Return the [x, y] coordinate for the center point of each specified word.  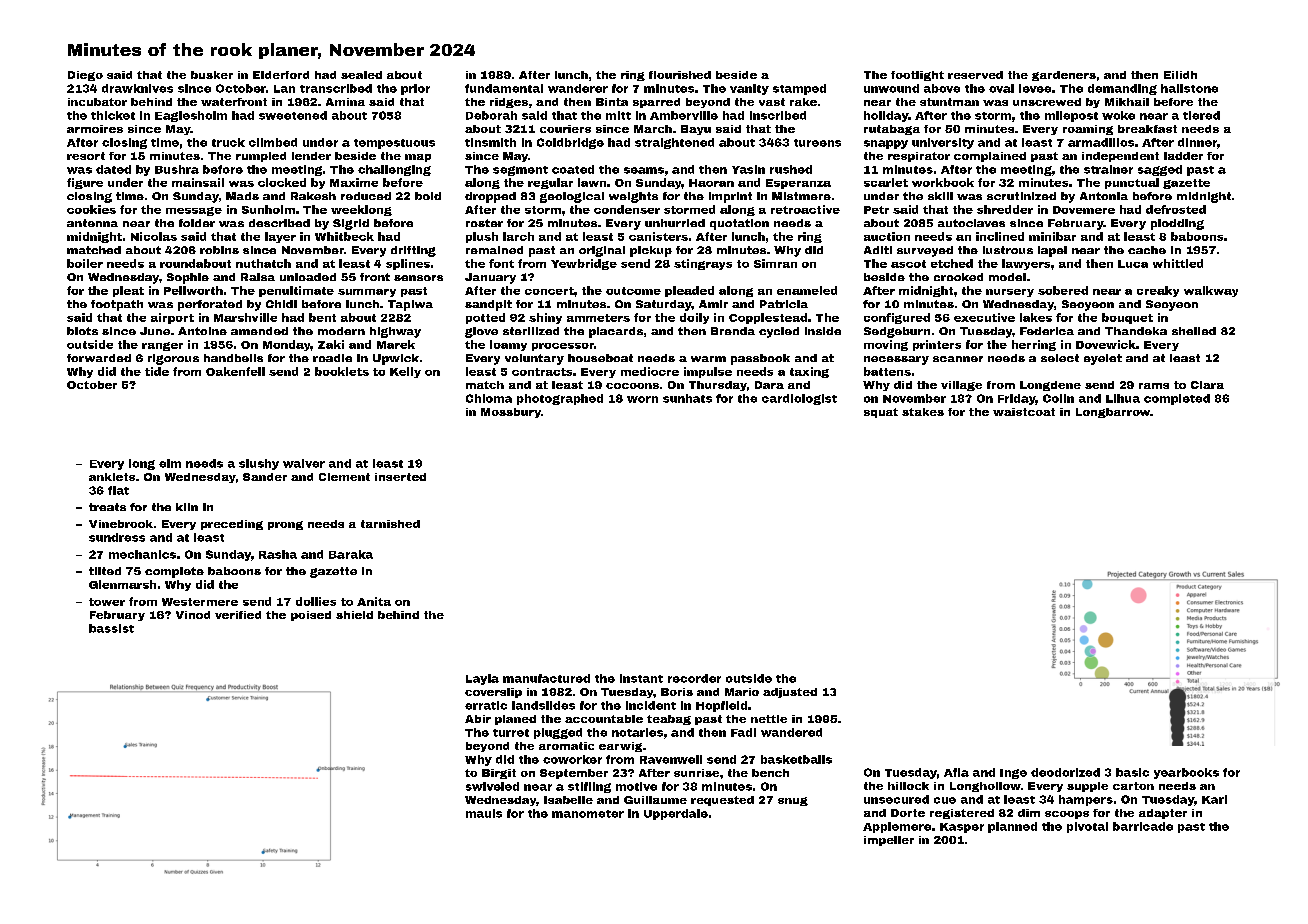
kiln [187, 507]
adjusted [790, 693]
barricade [1143, 826]
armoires [95, 129]
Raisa [258, 277]
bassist [111, 628]
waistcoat [1024, 412]
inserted [400, 477]
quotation [739, 224]
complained [990, 157]
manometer [588, 814]
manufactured [546, 678]
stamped [799, 89]
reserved [975, 75]
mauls [484, 813]
